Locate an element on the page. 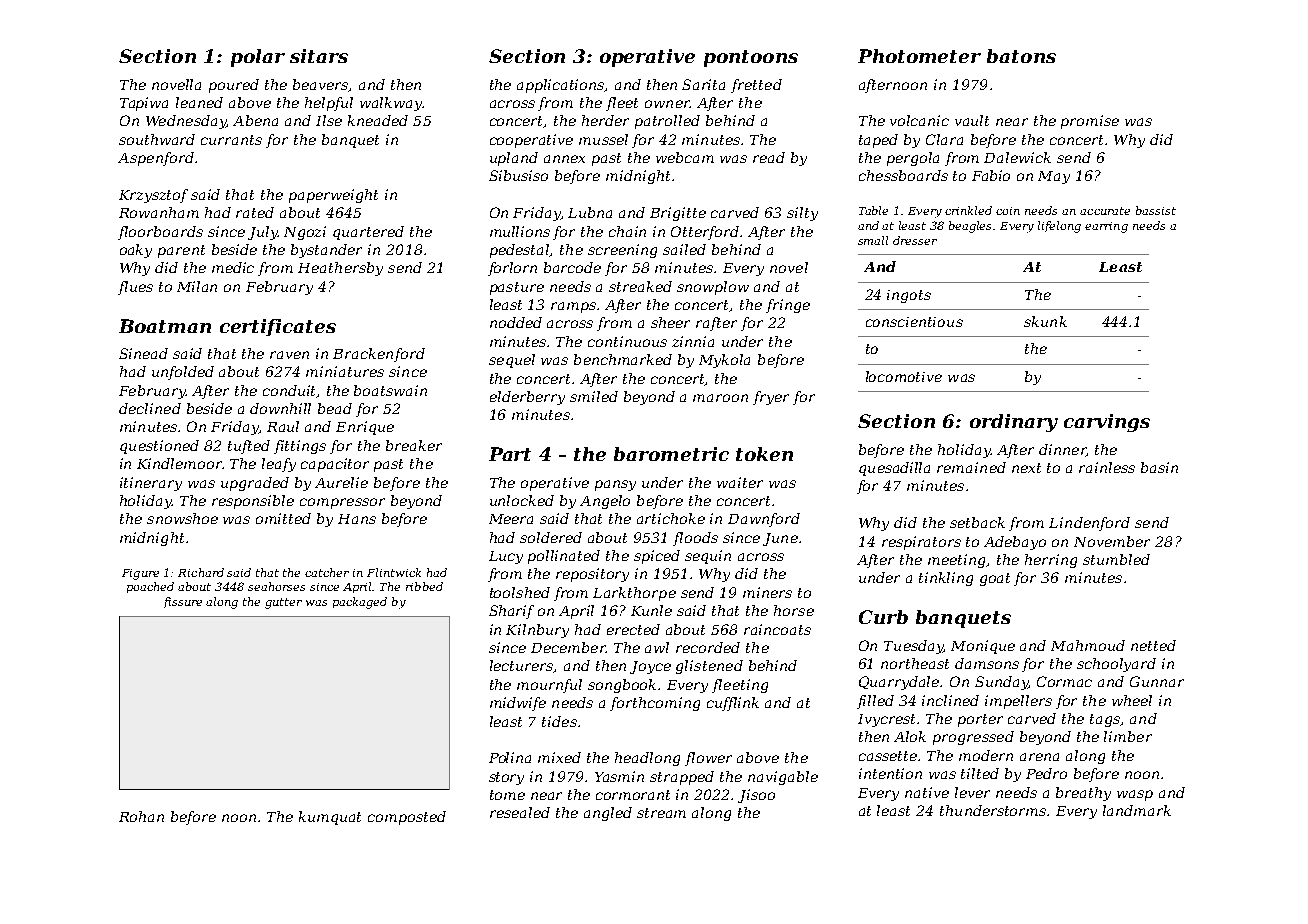  sitars is located at coordinates (319, 56).
